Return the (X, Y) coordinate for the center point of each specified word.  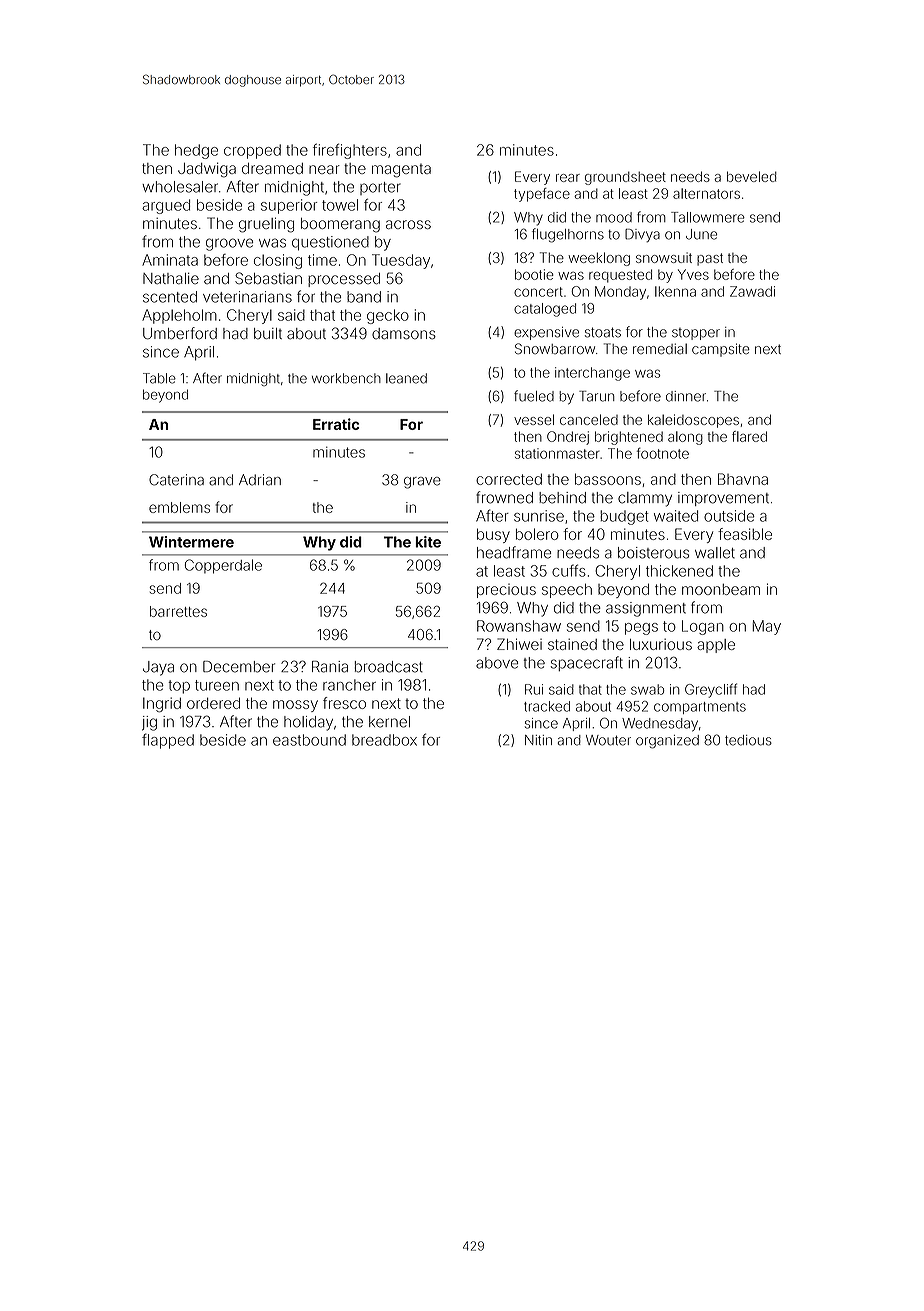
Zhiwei (519, 644)
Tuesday (401, 261)
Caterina (176, 480)
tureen (217, 685)
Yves (693, 274)
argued (166, 206)
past (710, 259)
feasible (745, 534)
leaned (406, 378)
